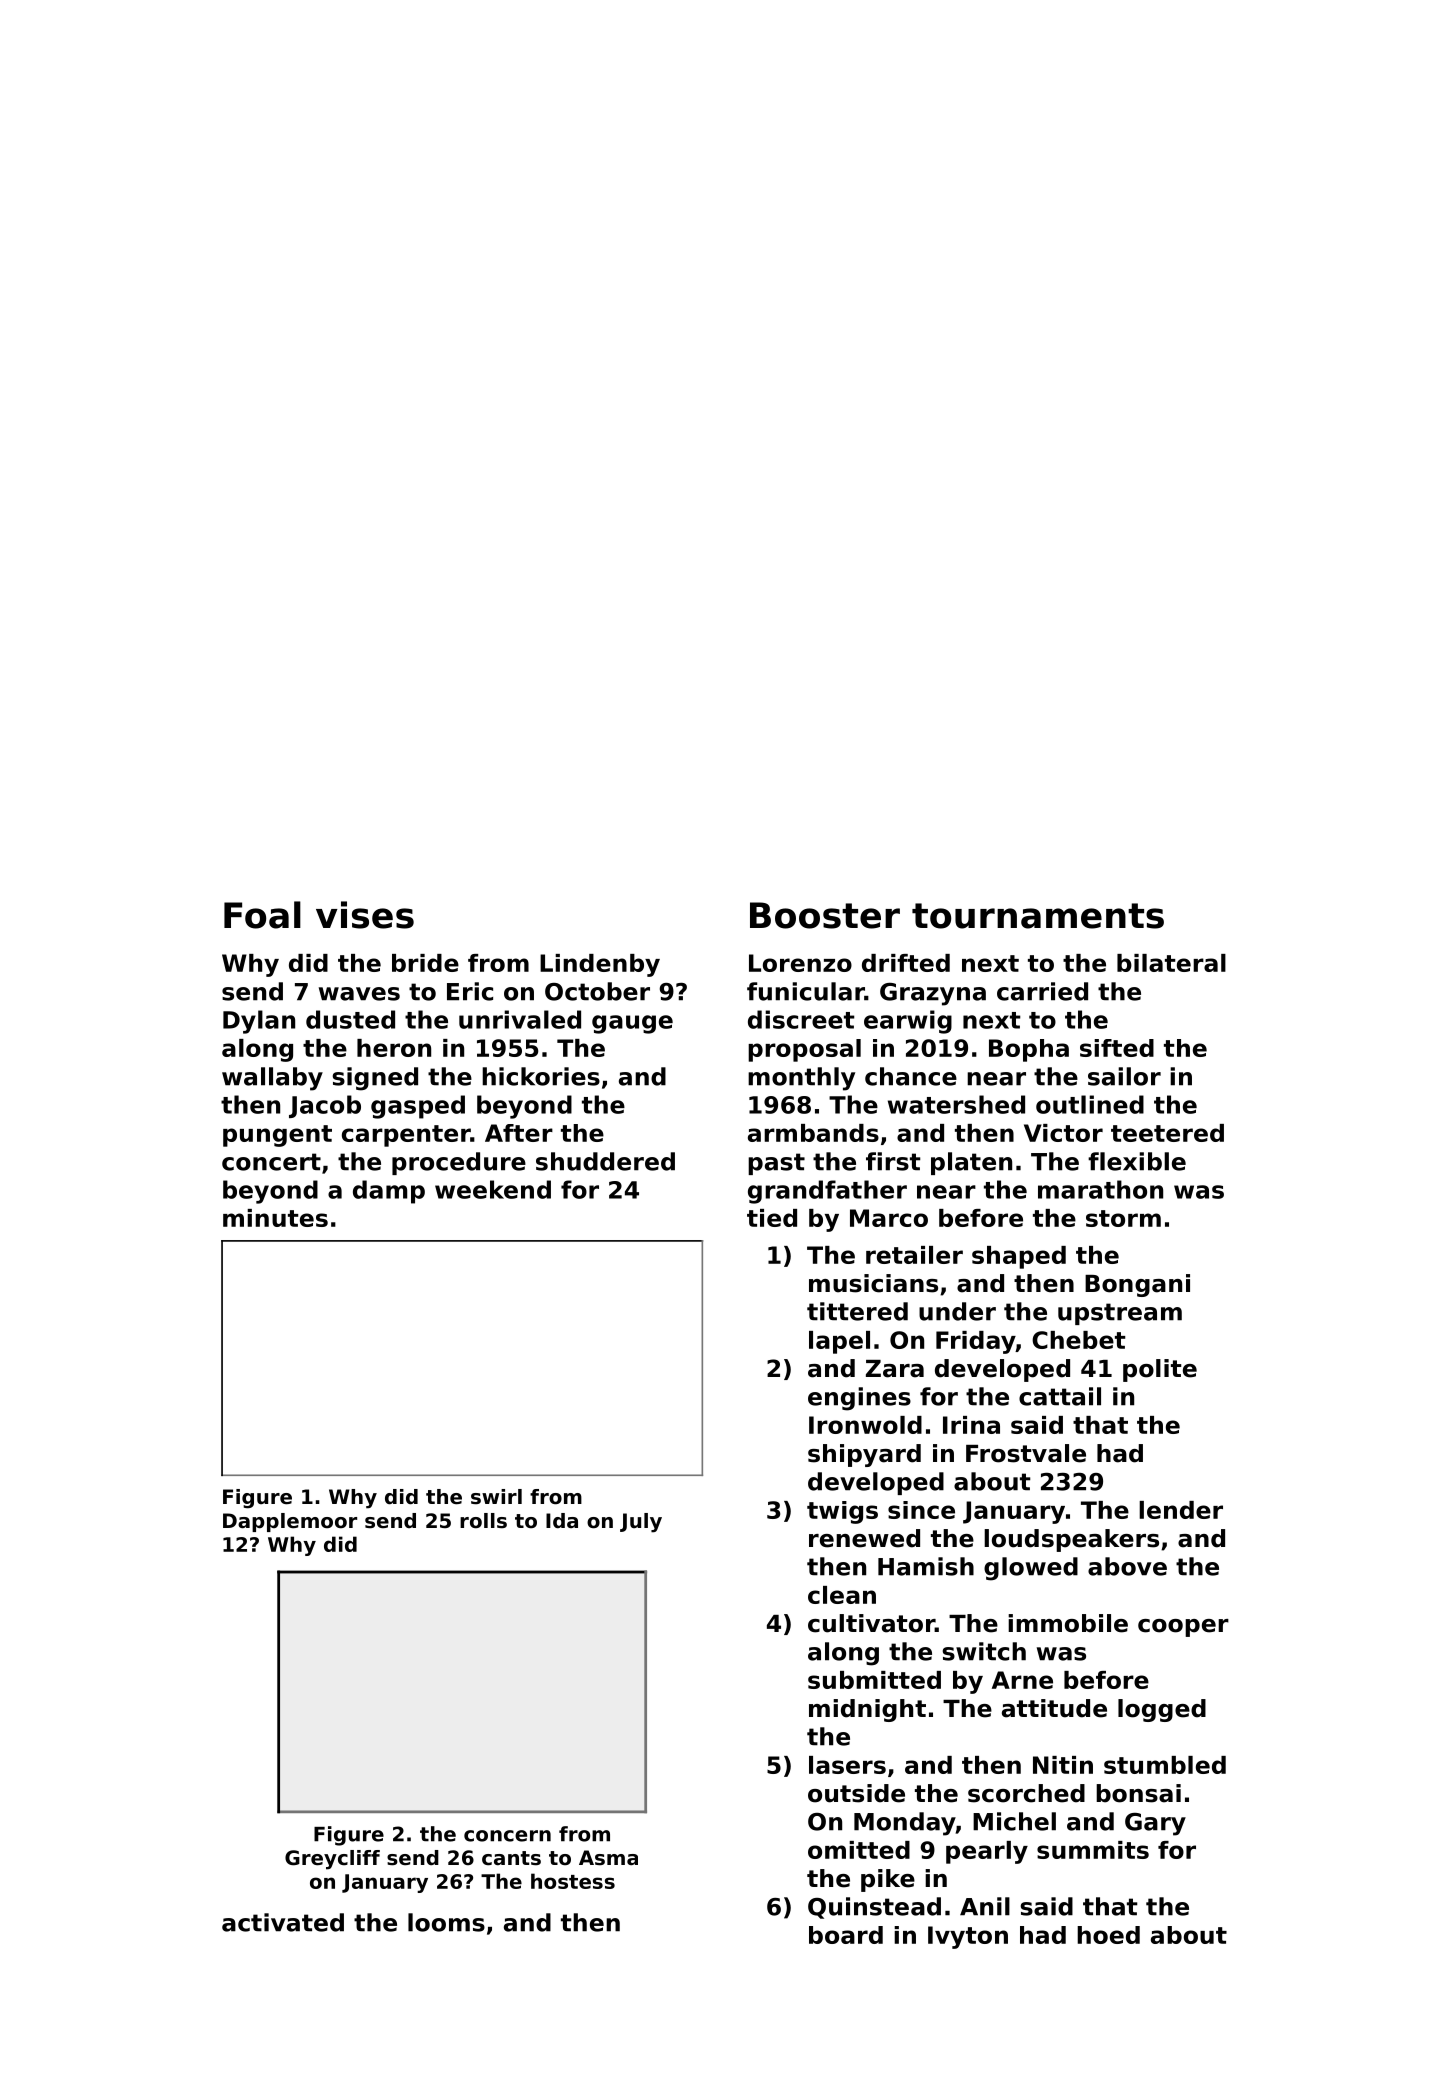  What do you see at coordinates (1171, 963) in the image?
I see `bilateral` at bounding box center [1171, 963].
